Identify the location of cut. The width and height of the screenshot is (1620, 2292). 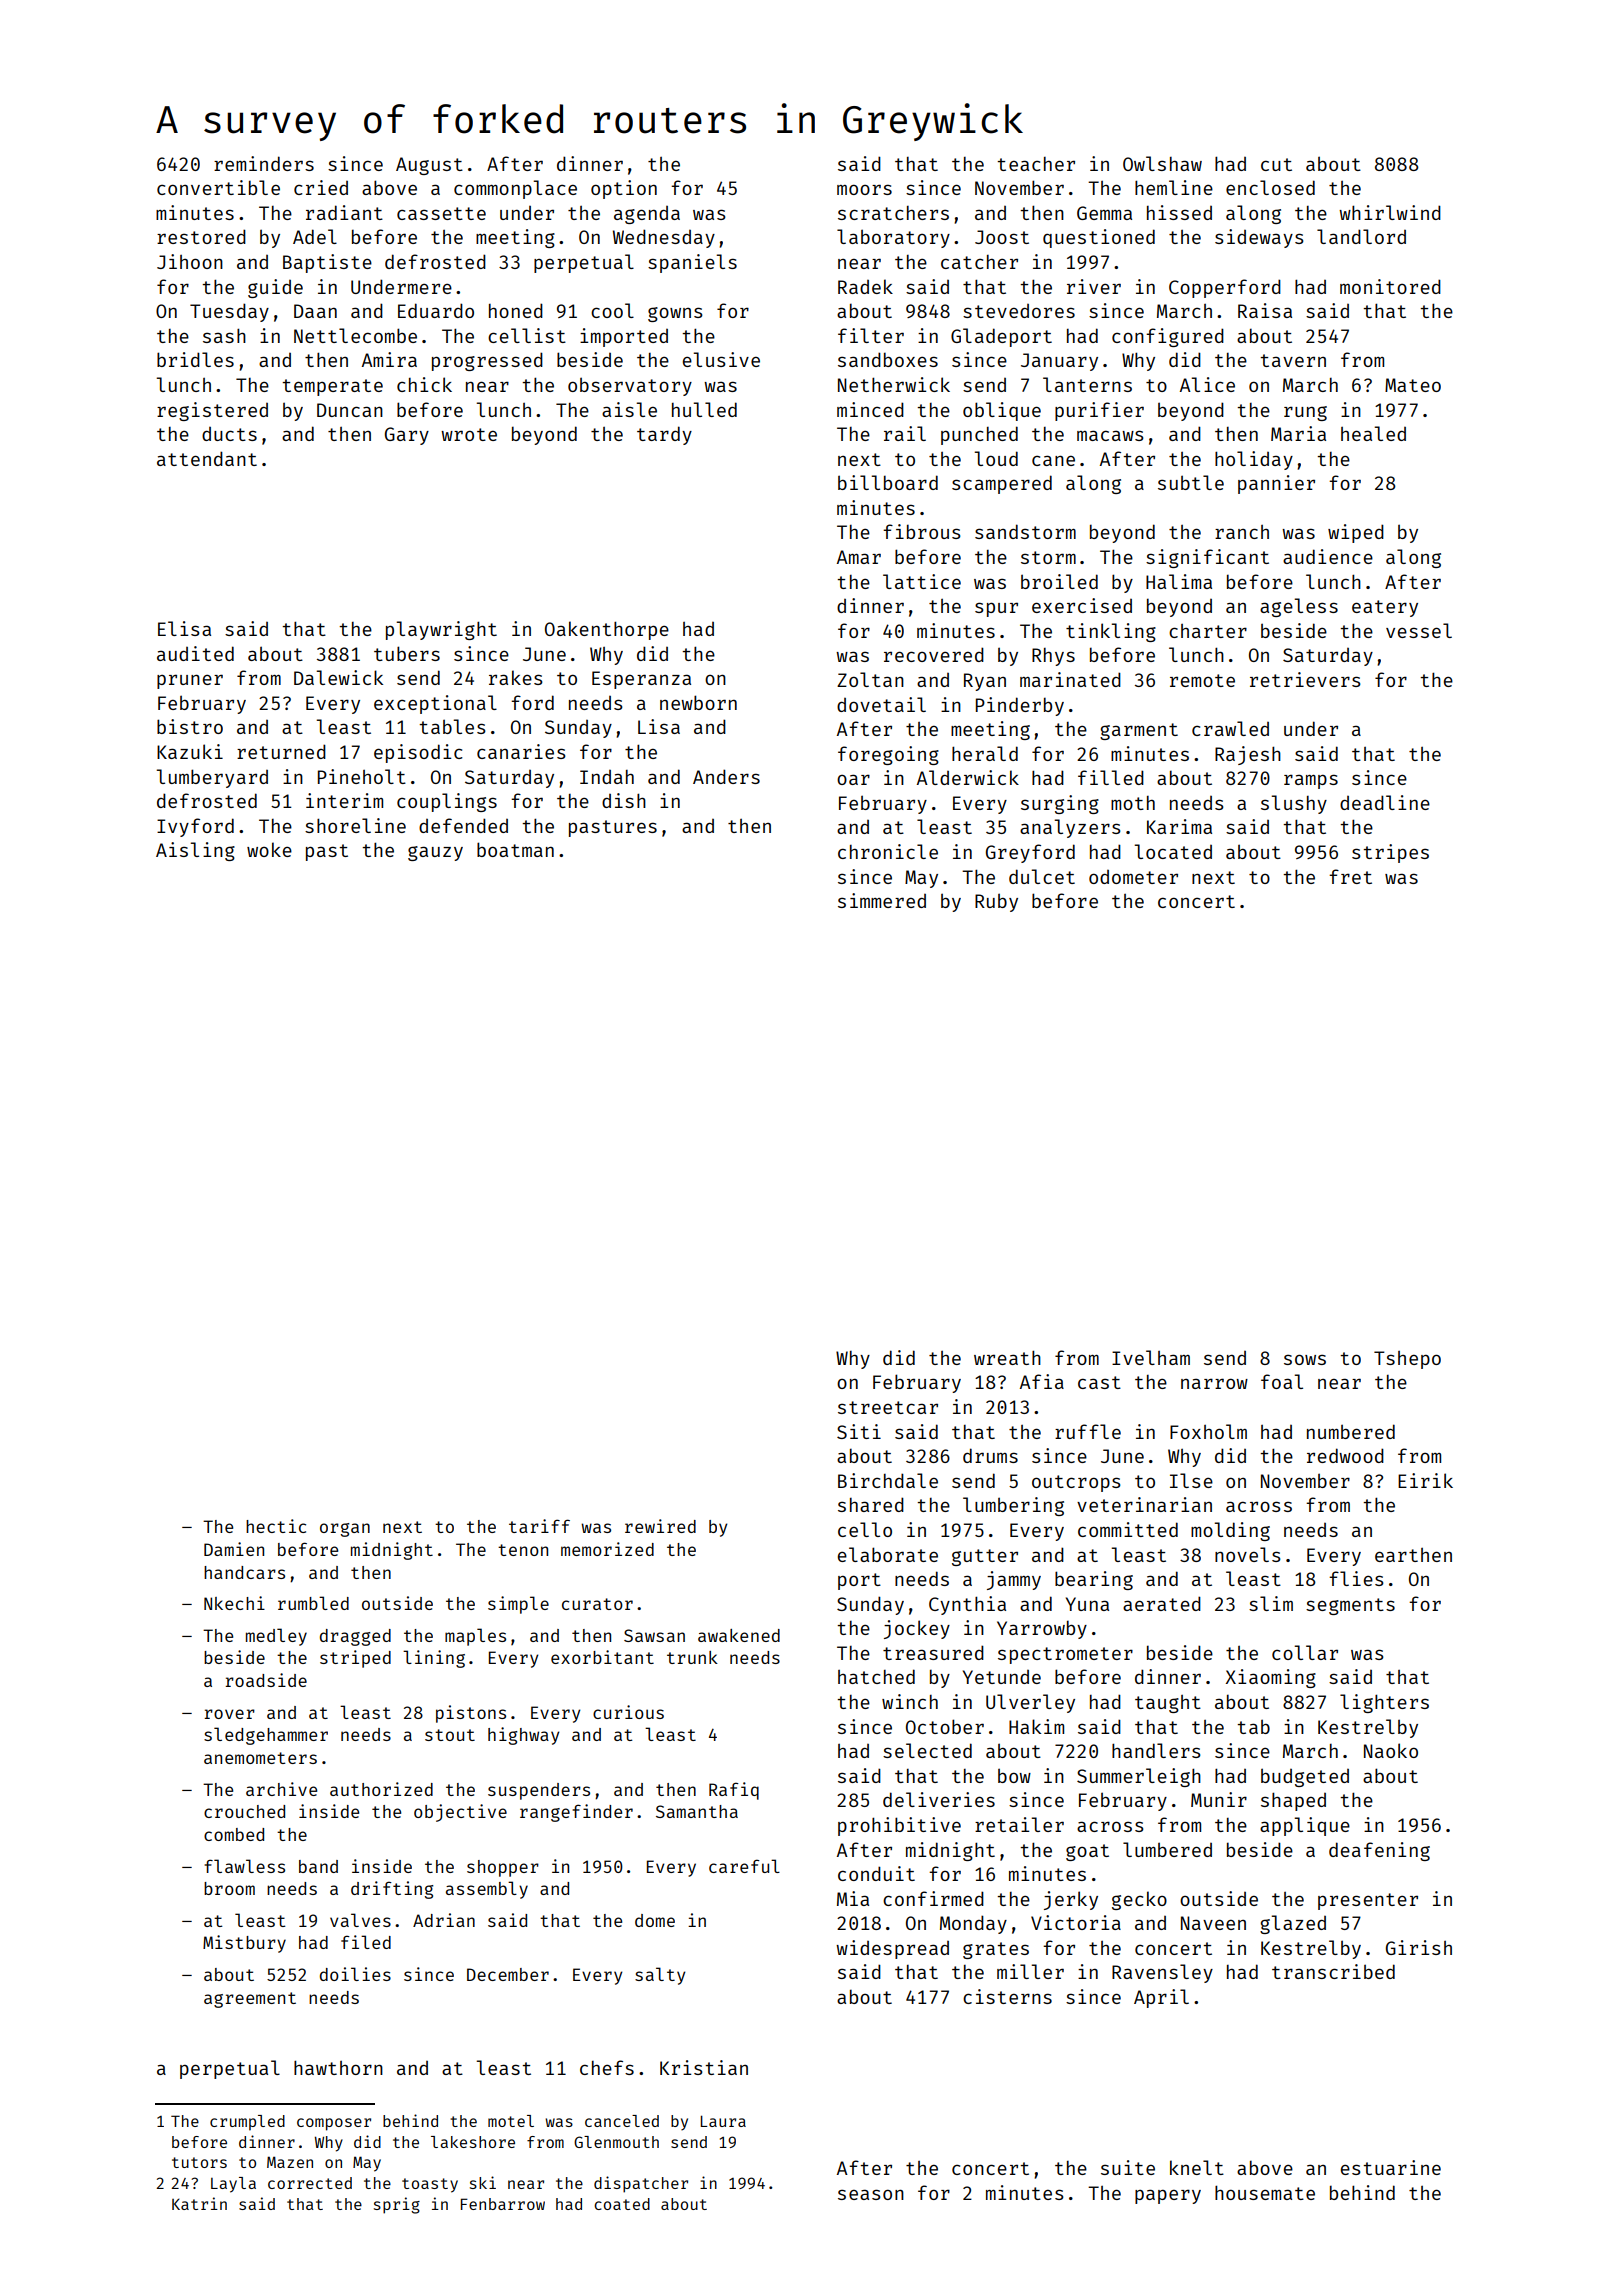
(1276, 164).
